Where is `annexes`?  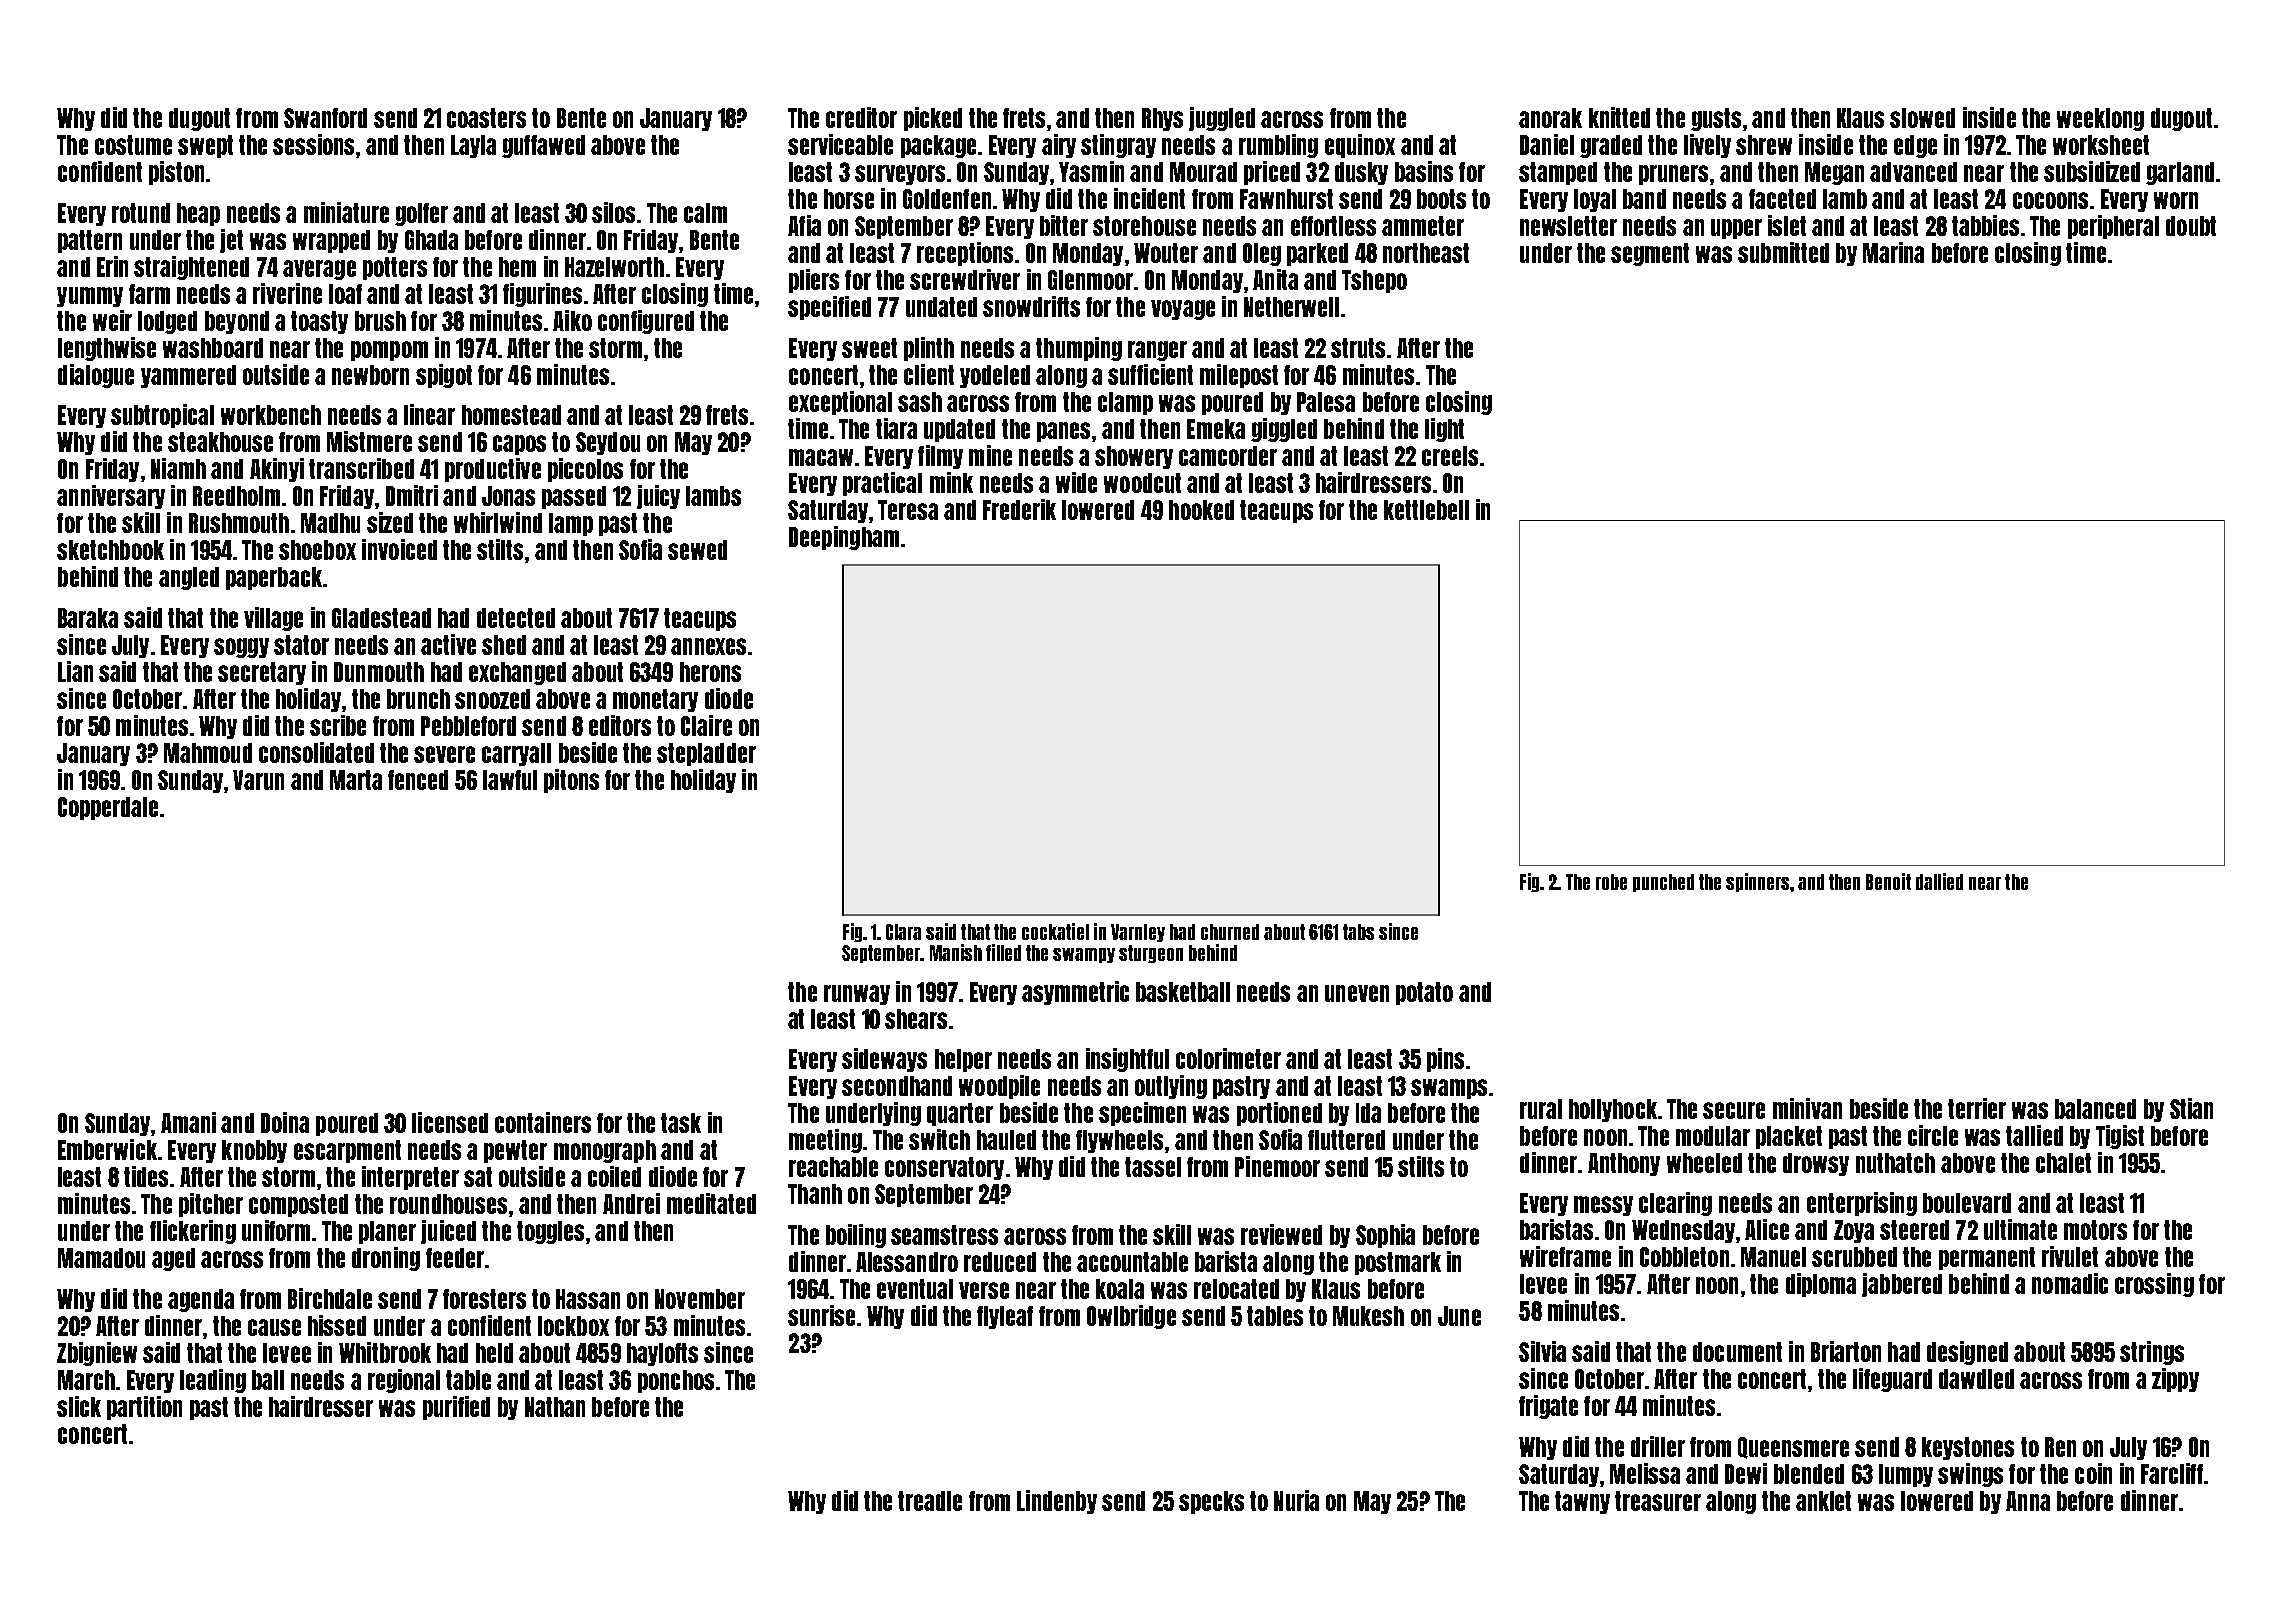 annexes is located at coordinates (708, 646).
